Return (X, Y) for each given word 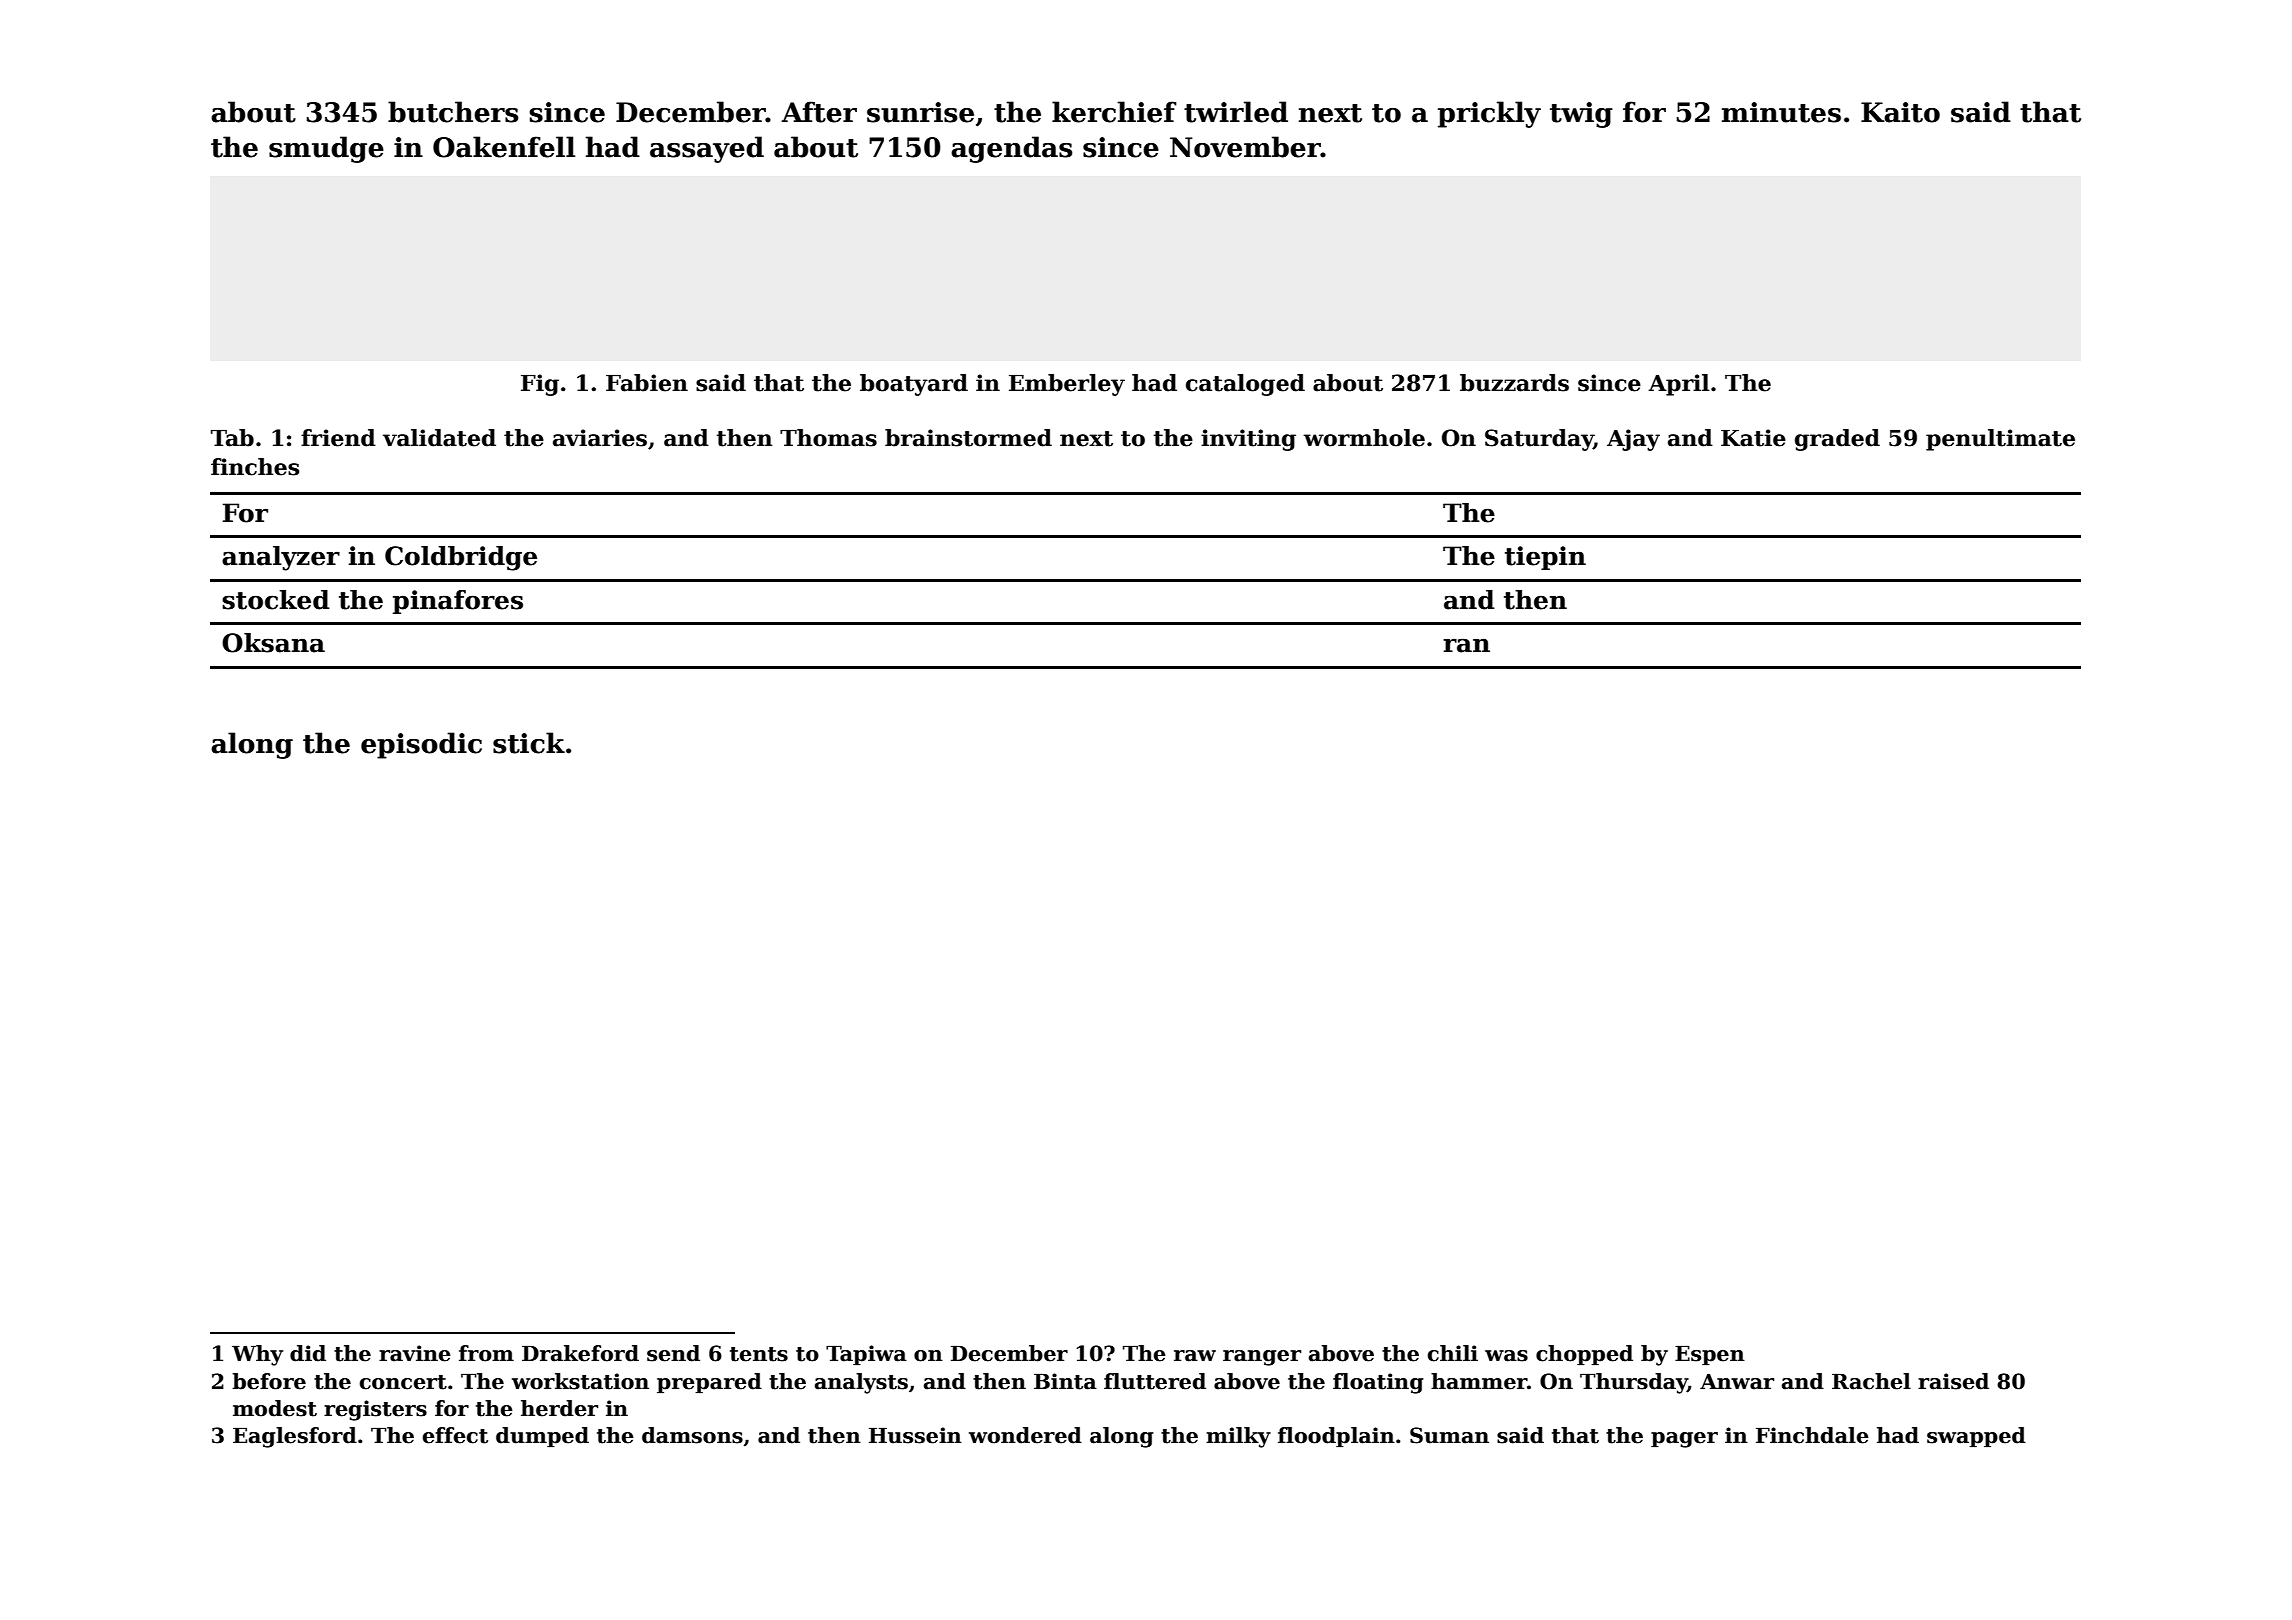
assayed (707, 149)
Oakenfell (504, 147)
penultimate (2000, 440)
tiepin (1545, 558)
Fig (540, 385)
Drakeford (580, 1353)
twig (1581, 115)
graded (1837, 440)
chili (1453, 1353)
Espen (1710, 1355)
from (486, 1353)
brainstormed (968, 438)
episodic (421, 745)
